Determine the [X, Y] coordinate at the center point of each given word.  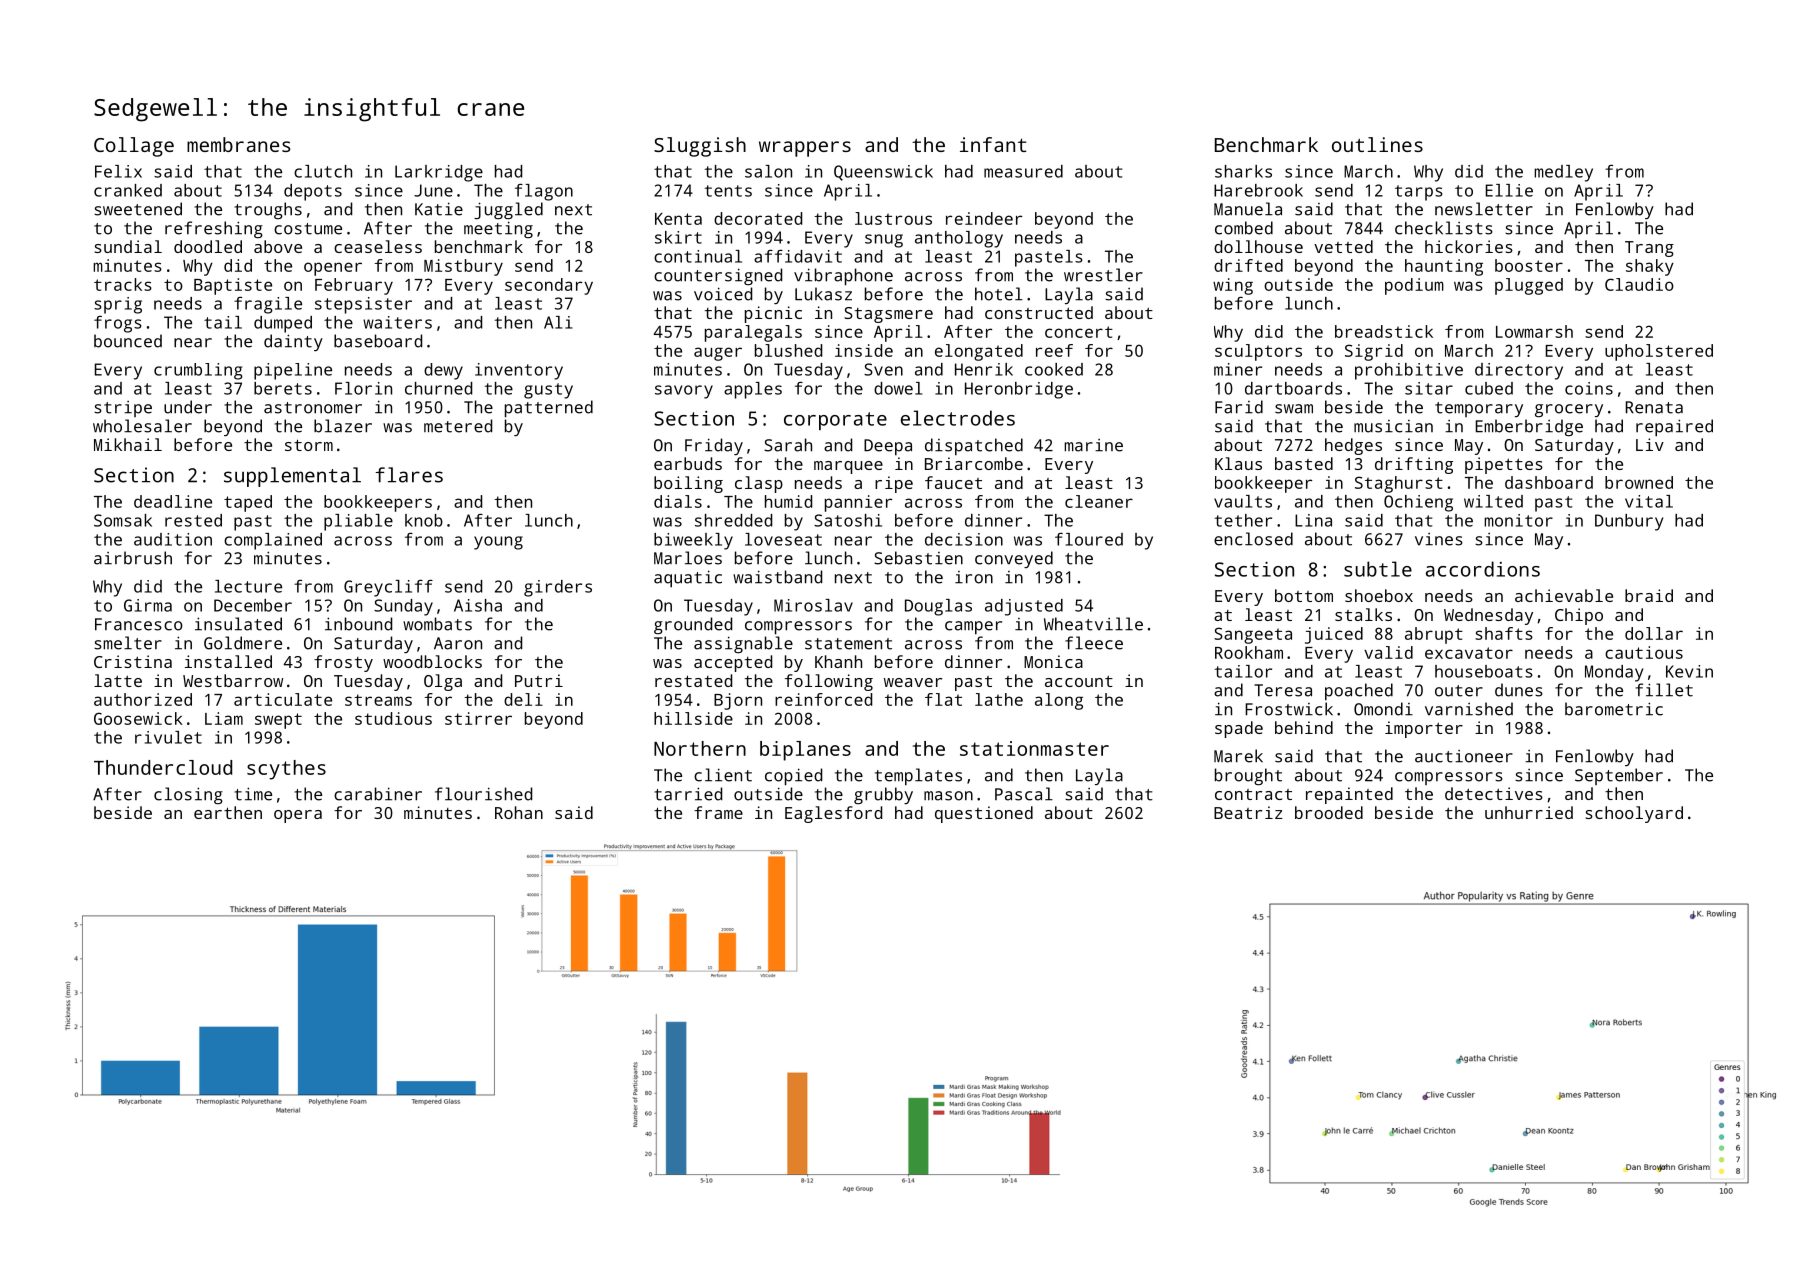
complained [273, 541]
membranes [238, 144]
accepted [733, 663]
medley [1563, 173]
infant [993, 144]
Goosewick [138, 718]
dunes [1519, 690]
